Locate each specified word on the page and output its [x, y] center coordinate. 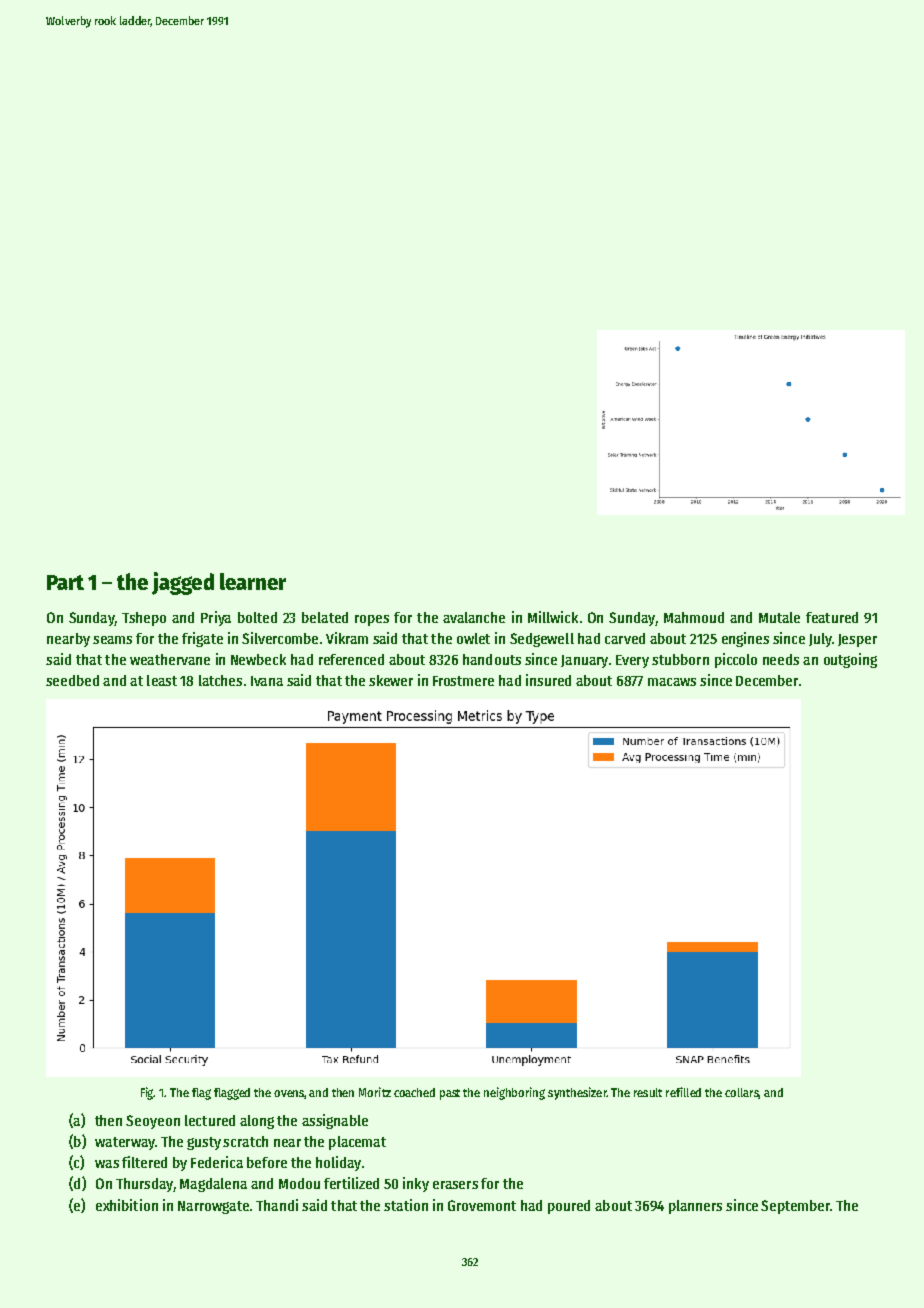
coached [414, 1092]
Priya [216, 618]
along [257, 1122]
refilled [683, 1092]
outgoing [850, 660]
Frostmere [463, 681]
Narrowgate [213, 1207]
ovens [289, 1094]
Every [632, 661]
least [162, 680]
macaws [672, 682]
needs [781, 659]
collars [742, 1093]
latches [220, 680]
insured [548, 680]
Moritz [375, 1092]
